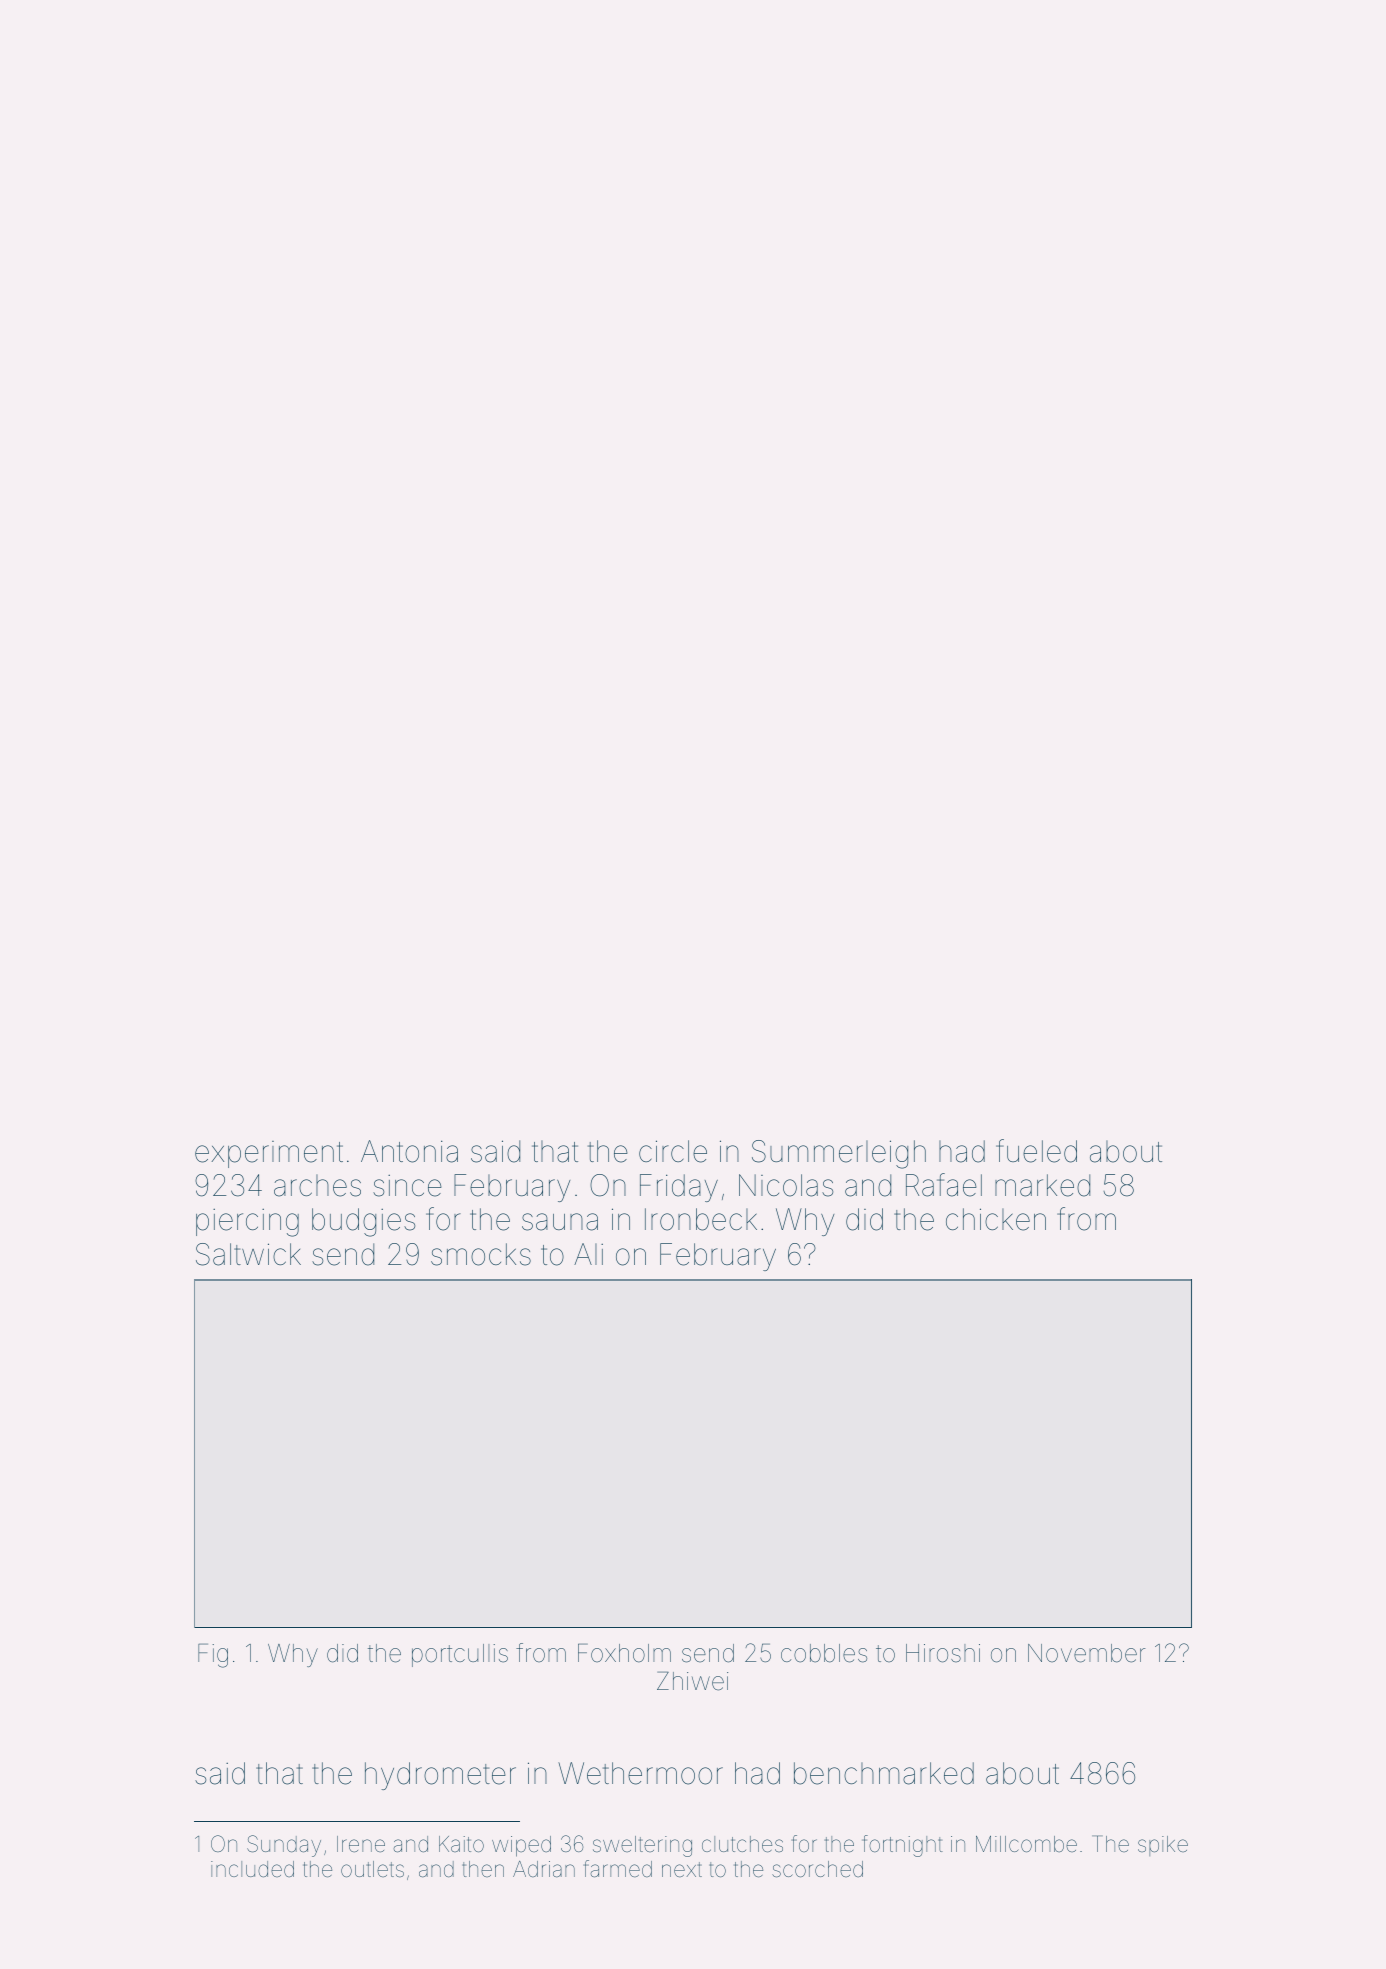 This page has height=1969, width=1386. I want to click on since, so click(407, 1186).
